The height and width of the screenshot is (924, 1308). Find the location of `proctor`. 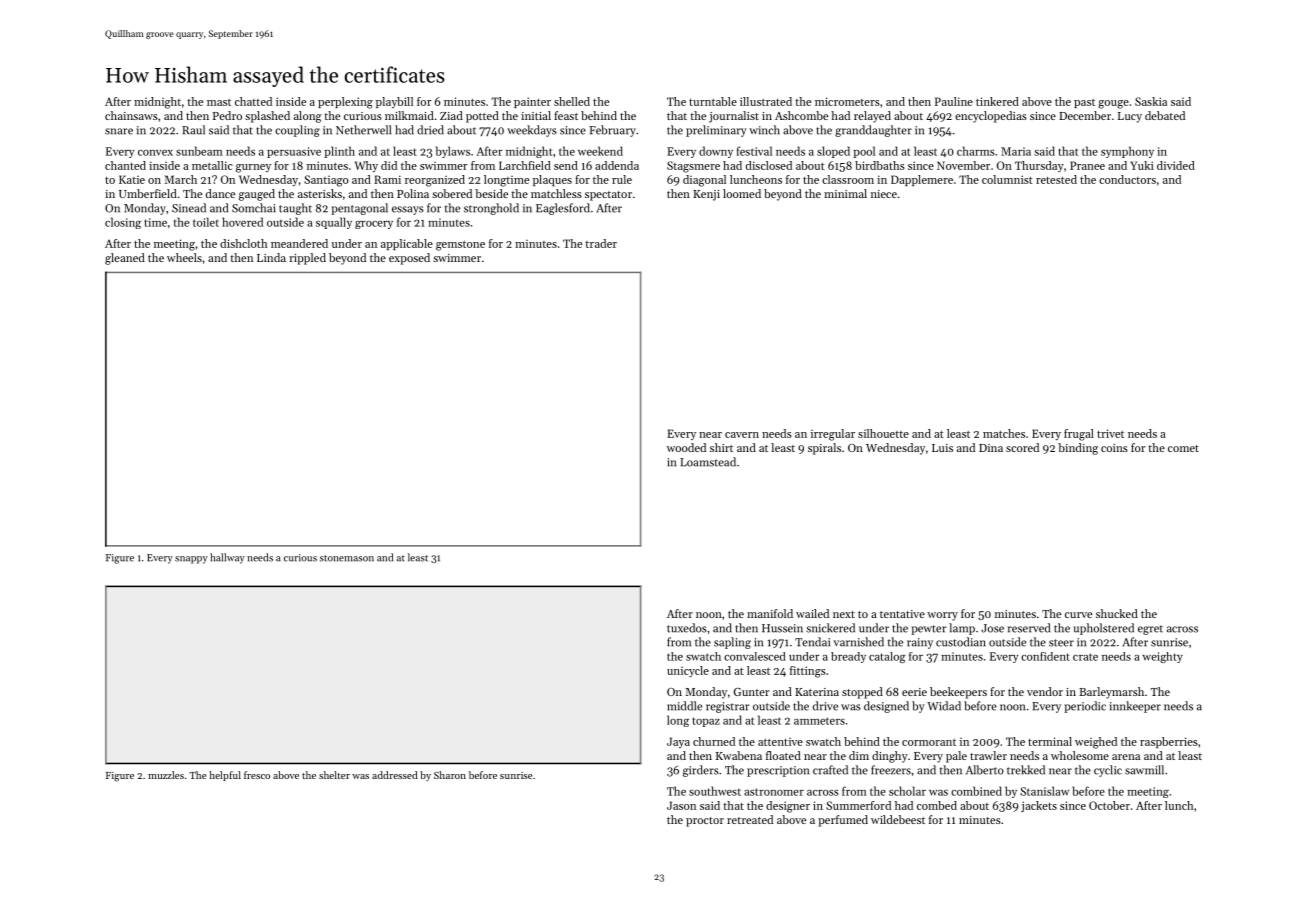

proctor is located at coordinates (705, 822).
